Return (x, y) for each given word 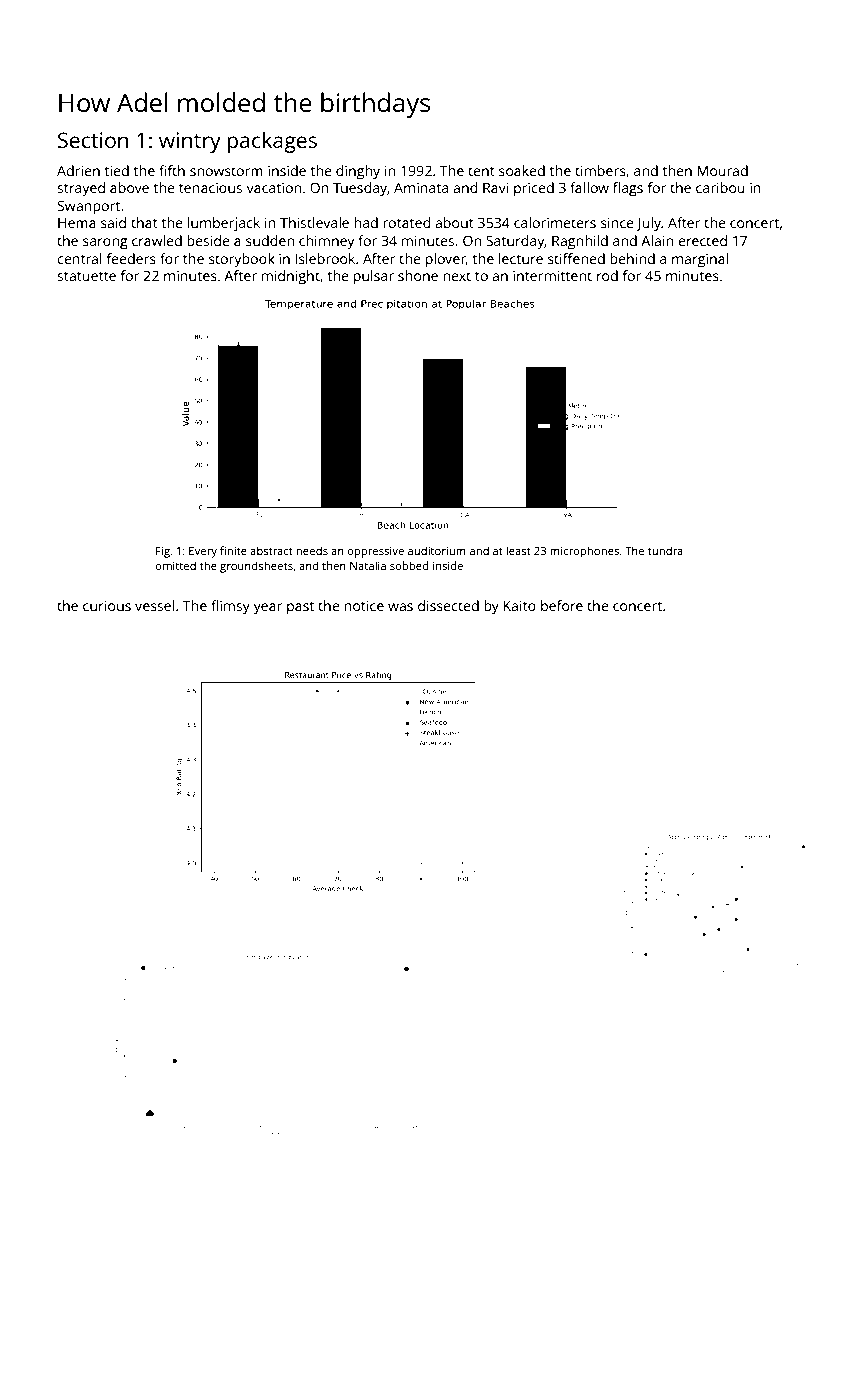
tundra (665, 550)
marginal (700, 260)
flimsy (230, 607)
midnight (291, 277)
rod (607, 275)
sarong (105, 244)
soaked (522, 170)
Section (93, 140)
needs (312, 550)
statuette (86, 276)
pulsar (374, 277)
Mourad (722, 170)
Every (203, 552)
